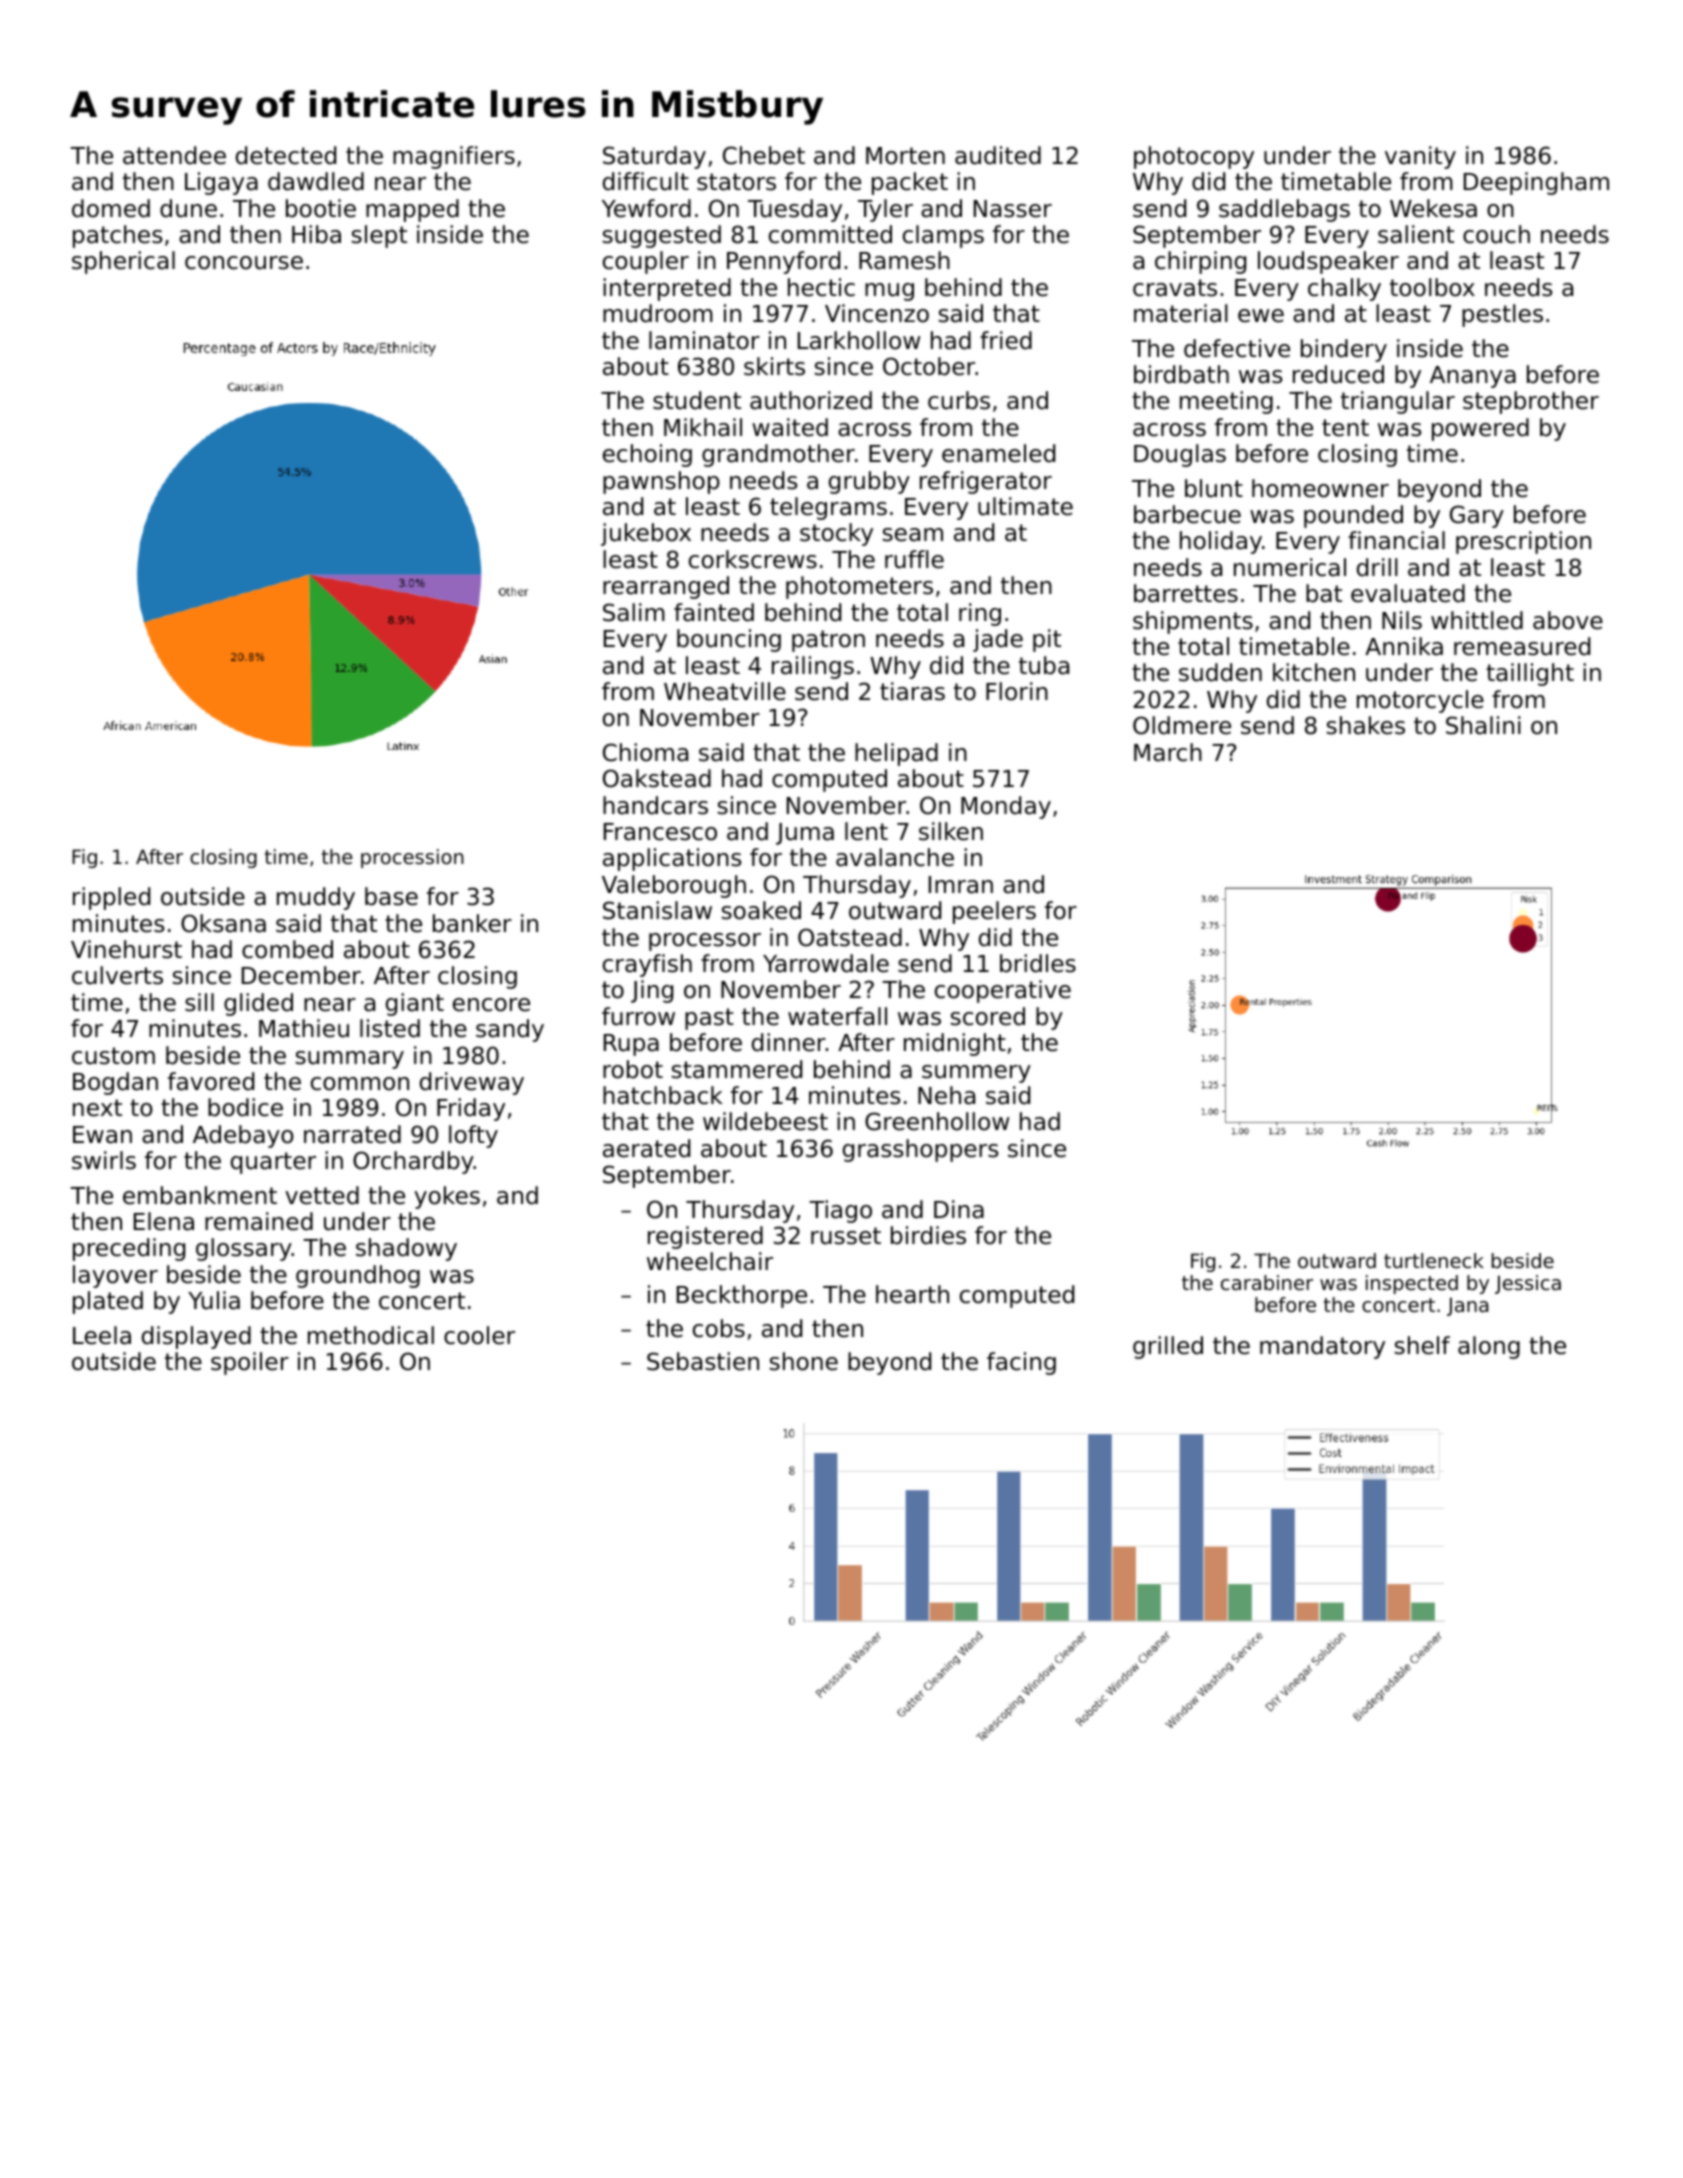 This screenshot has height=2178, width=1683. What do you see at coordinates (1396, 540) in the screenshot?
I see `financial` at bounding box center [1396, 540].
